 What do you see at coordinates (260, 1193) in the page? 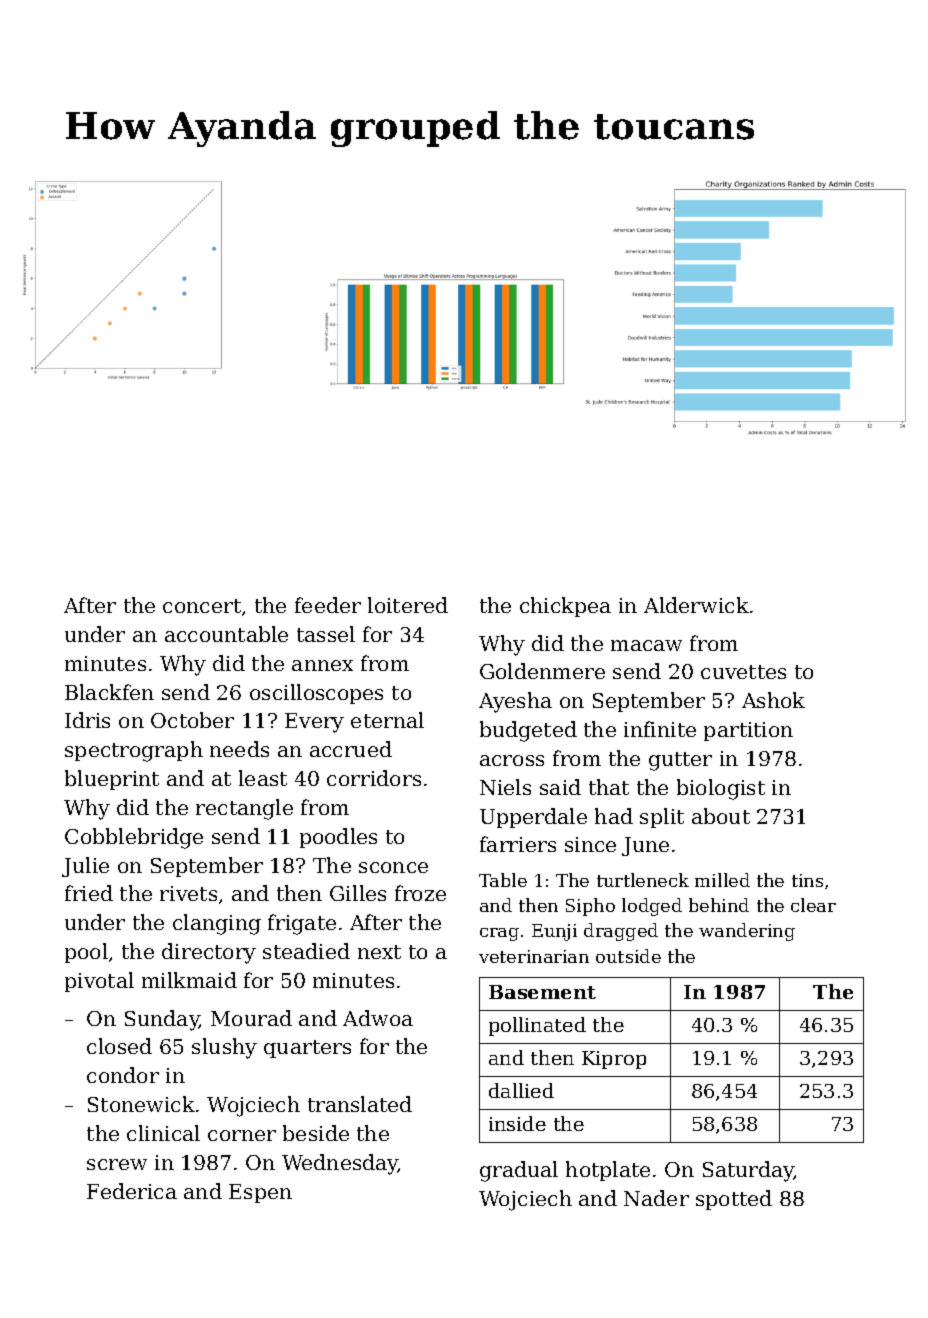
I see `Espen` at bounding box center [260, 1193].
